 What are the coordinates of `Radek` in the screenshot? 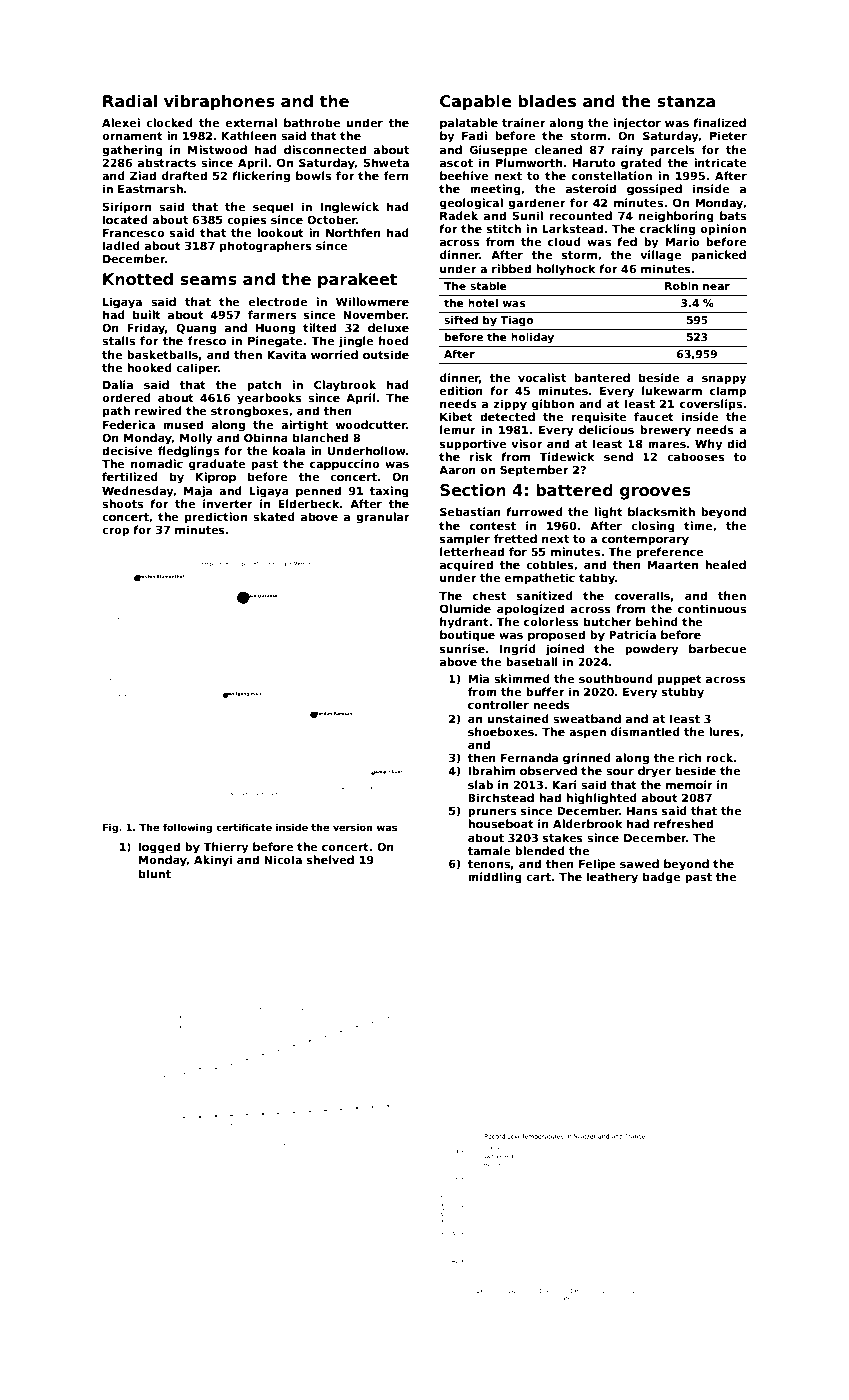 It's located at (459, 215).
